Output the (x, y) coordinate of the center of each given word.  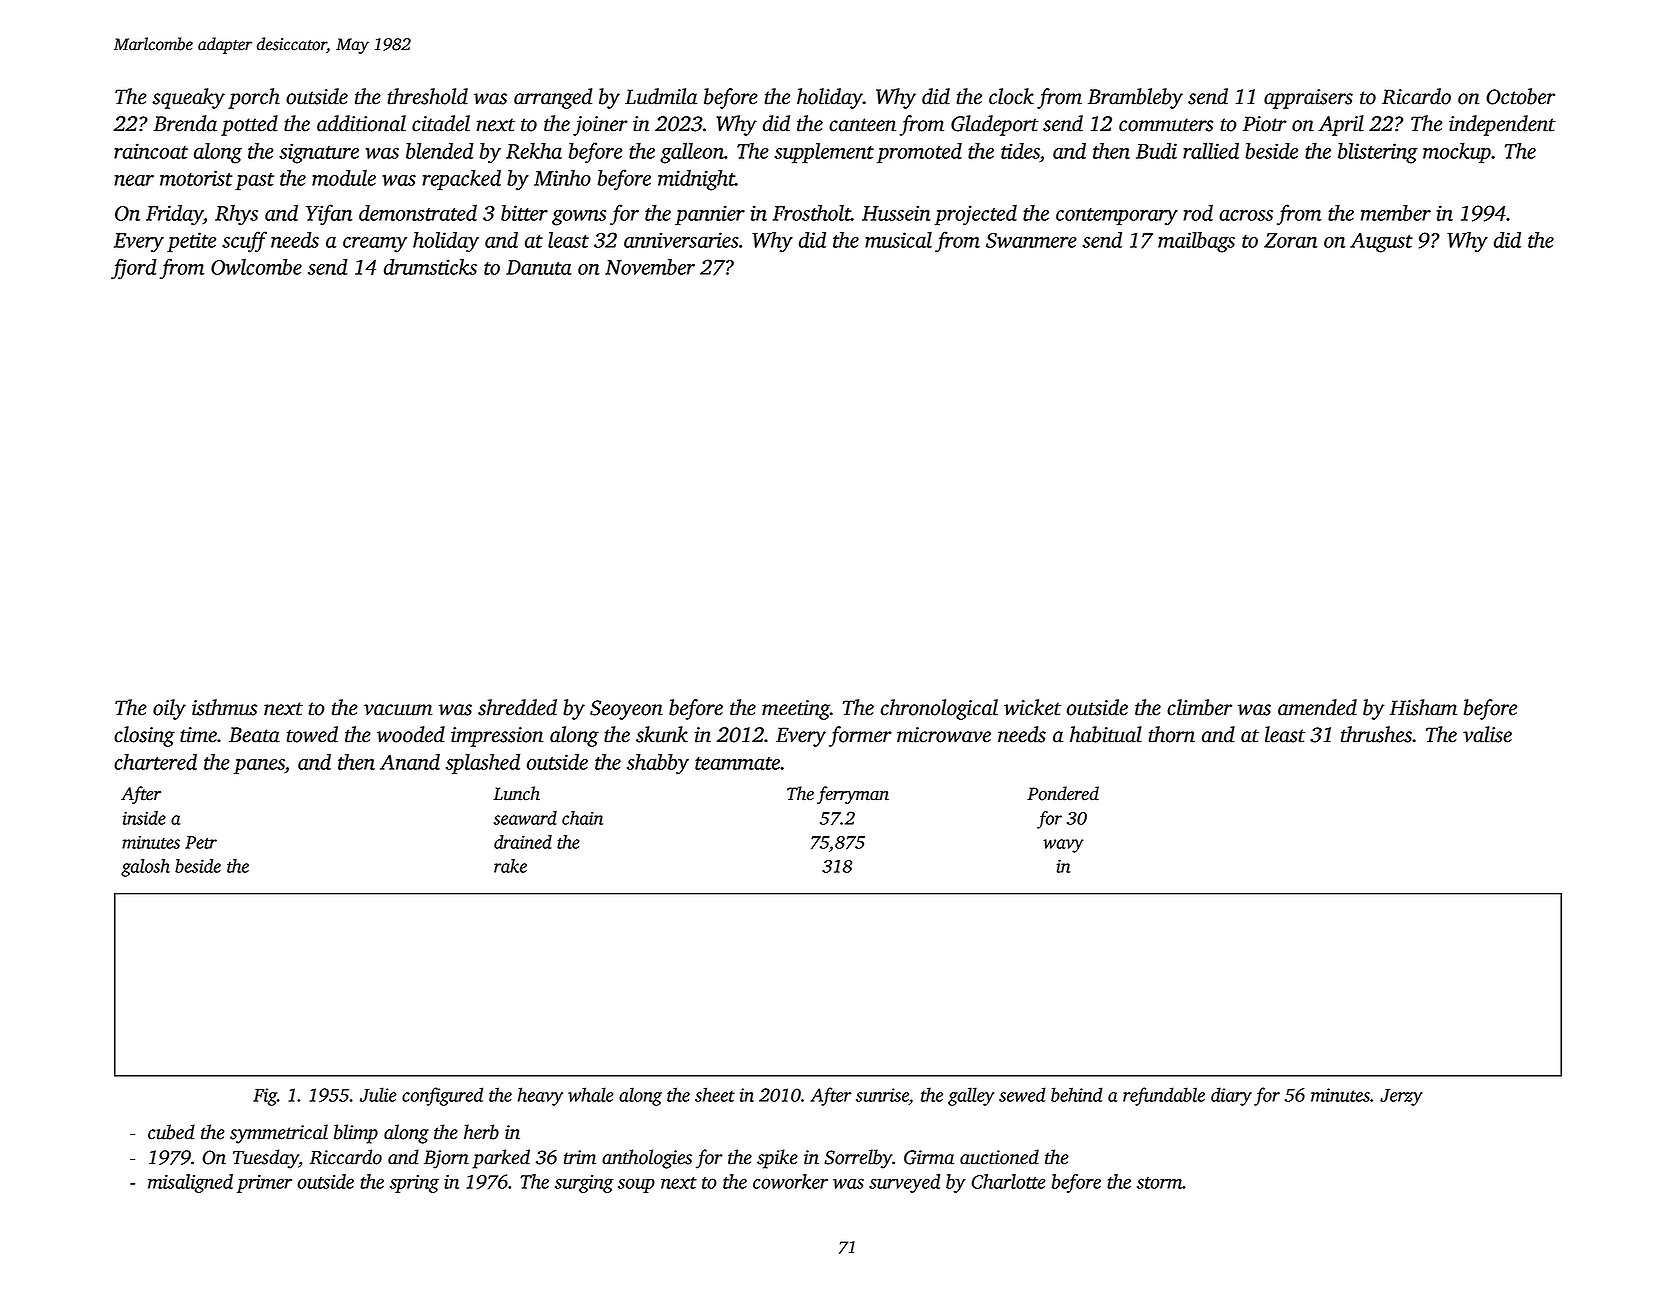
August (1381, 242)
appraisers (1308, 99)
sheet (715, 1094)
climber (1199, 707)
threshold (427, 96)
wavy (1063, 846)
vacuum (398, 710)
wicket (1032, 707)
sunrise (882, 1095)
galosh (145, 868)
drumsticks (430, 267)
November (650, 267)
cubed (171, 1132)
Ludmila (661, 96)
